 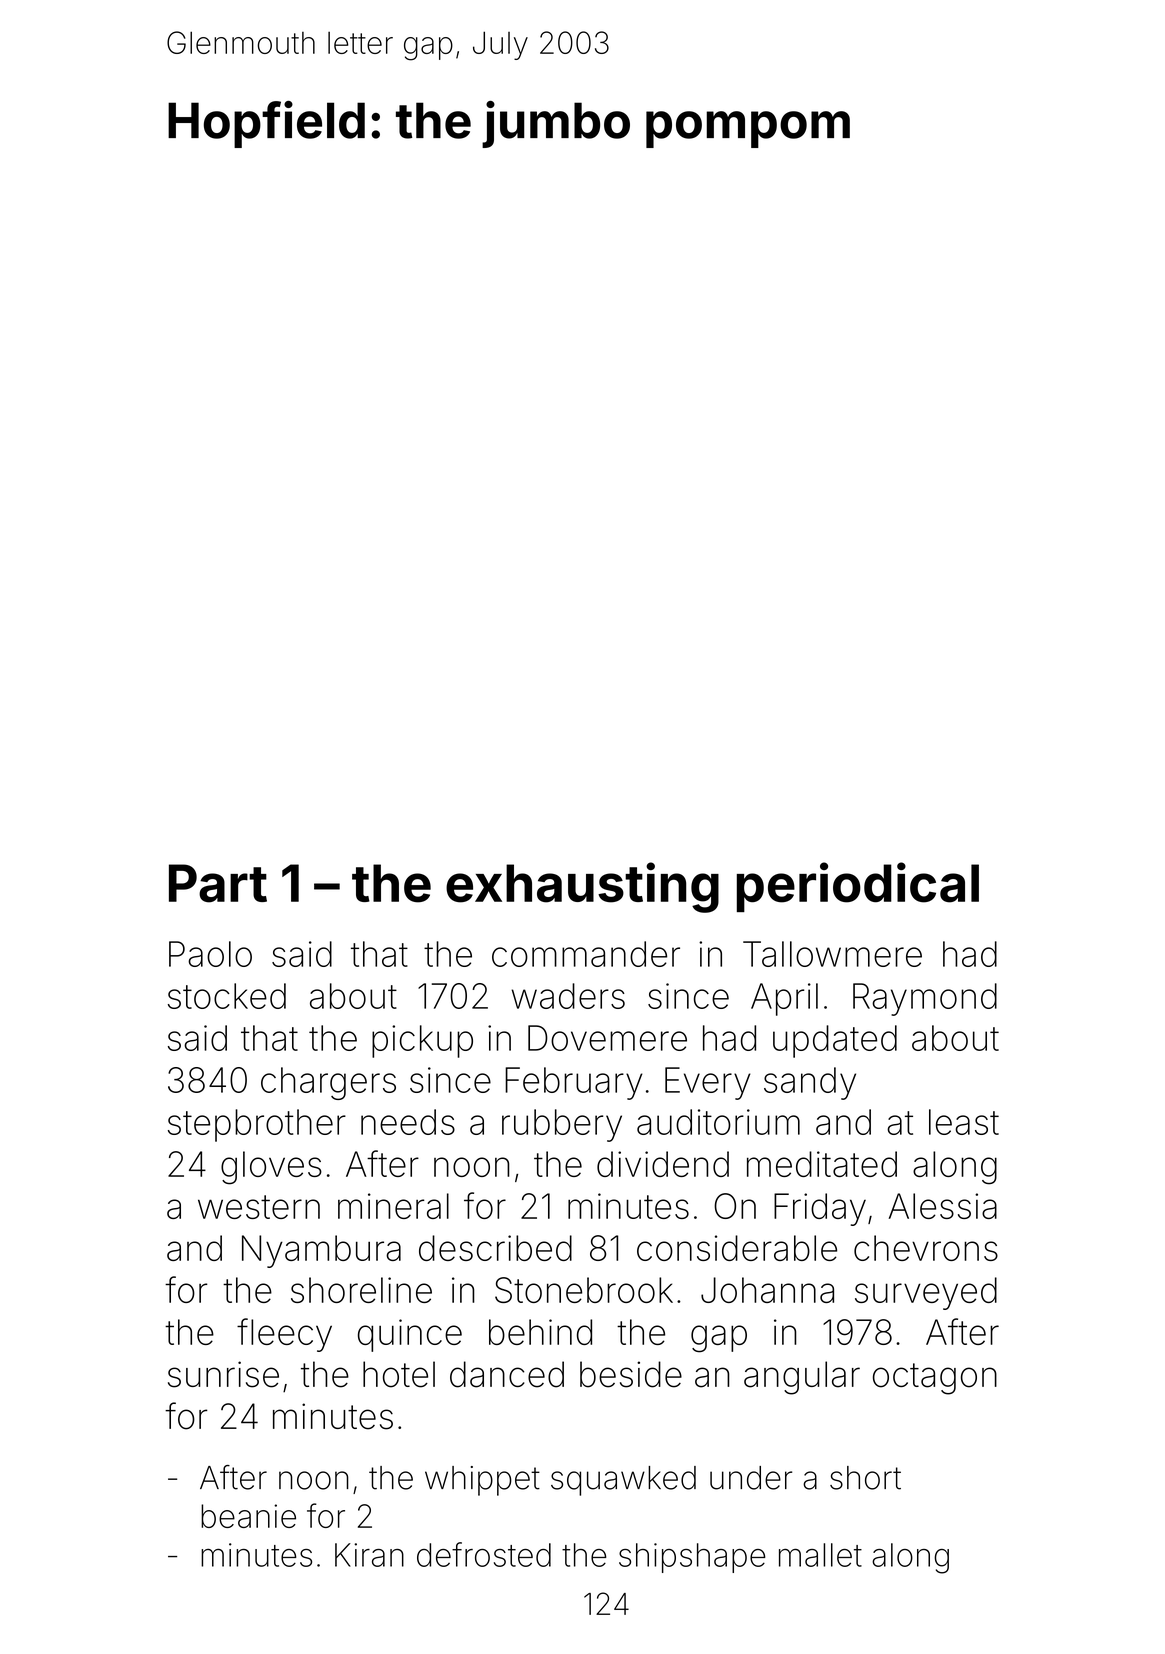 I want to click on considerable, so click(x=737, y=1248).
